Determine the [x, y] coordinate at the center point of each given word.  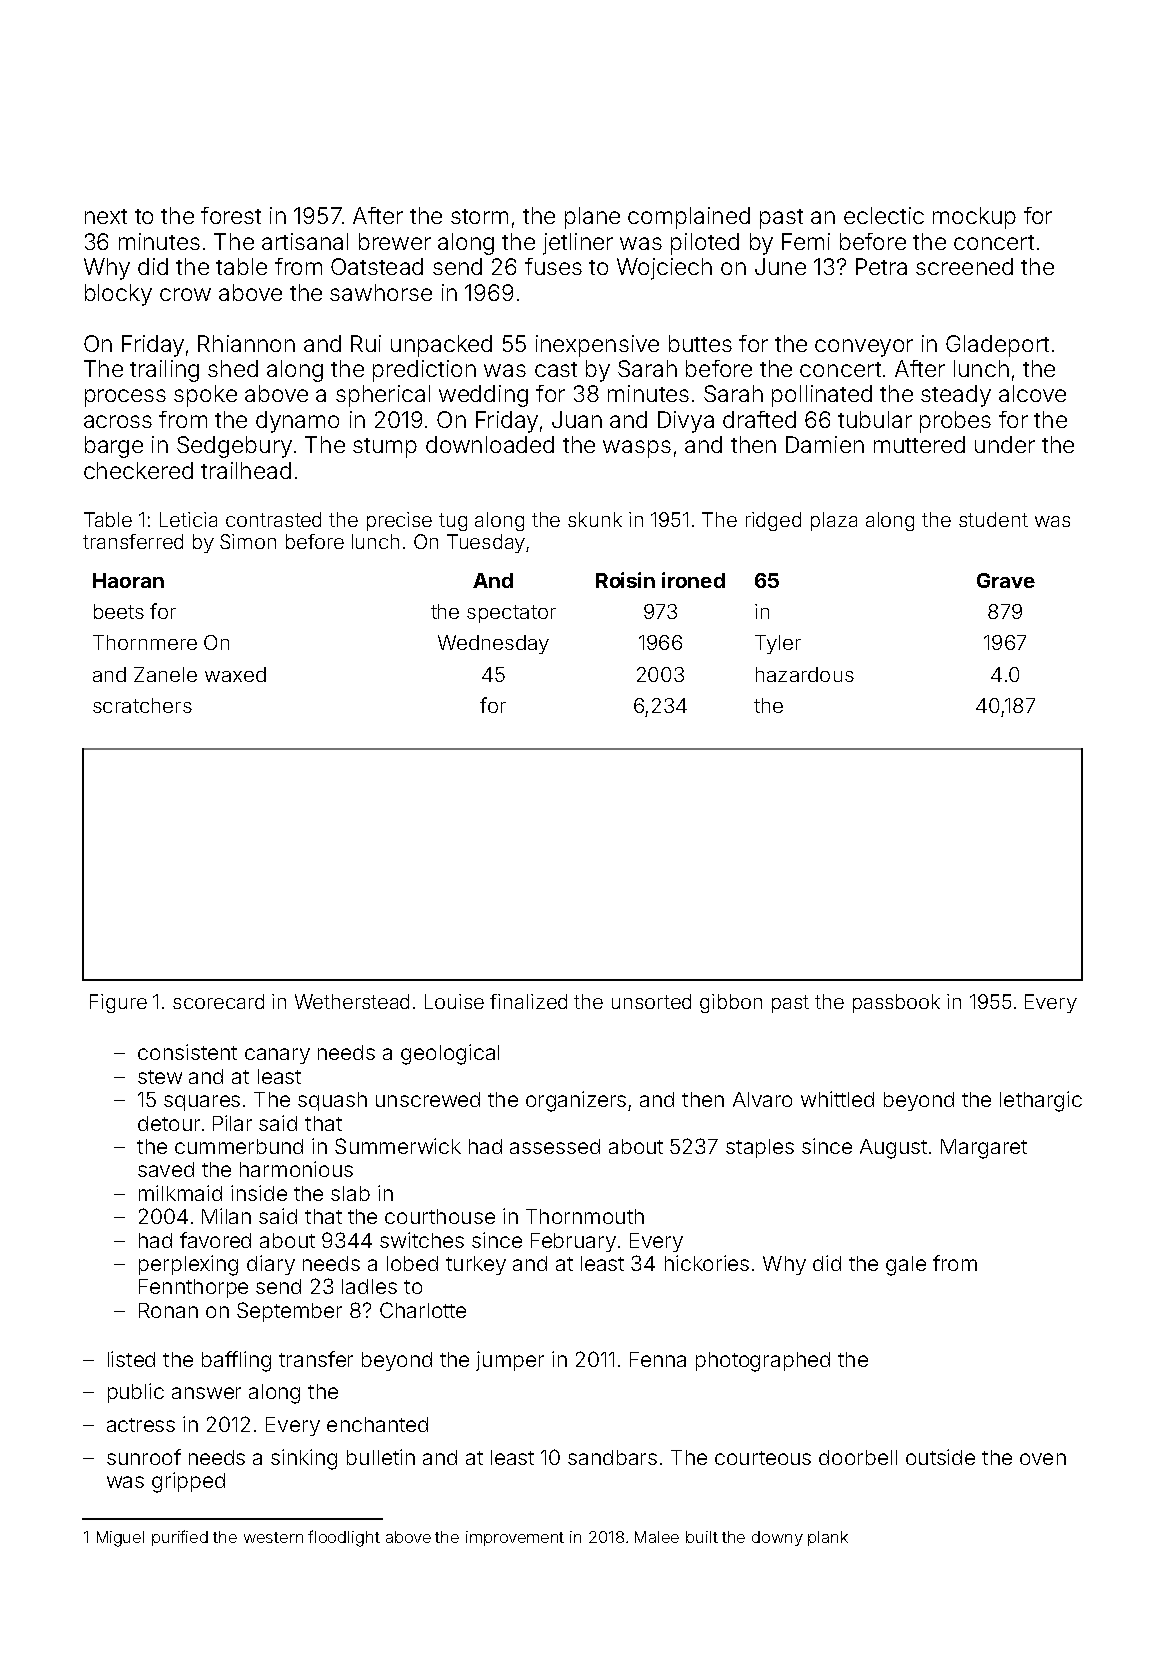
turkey [476, 1265]
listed [131, 1359]
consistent [187, 1052]
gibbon [731, 1003]
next [106, 216]
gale [906, 1266]
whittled [837, 1099]
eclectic [884, 215]
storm [479, 216]
